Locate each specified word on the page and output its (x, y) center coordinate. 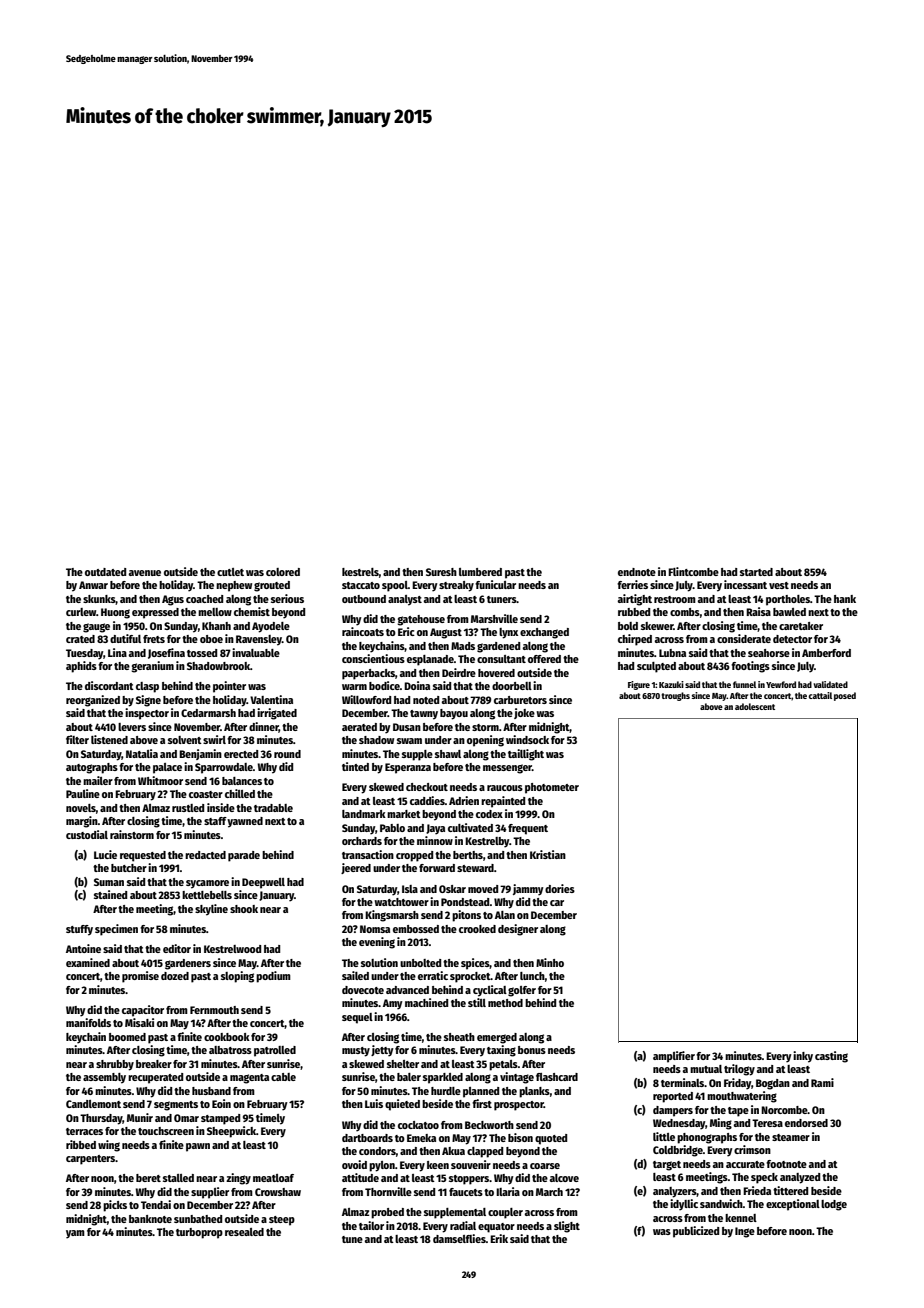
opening (485, 741)
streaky (456, 586)
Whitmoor (160, 780)
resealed (244, 1232)
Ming (721, 1124)
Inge (745, 1232)
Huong (115, 613)
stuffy (79, 930)
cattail (820, 695)
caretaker (801, 626)
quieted (402, 1105)
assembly (104, 1078)
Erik (499, 1238)
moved (483, 889)
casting (831, 1057)
